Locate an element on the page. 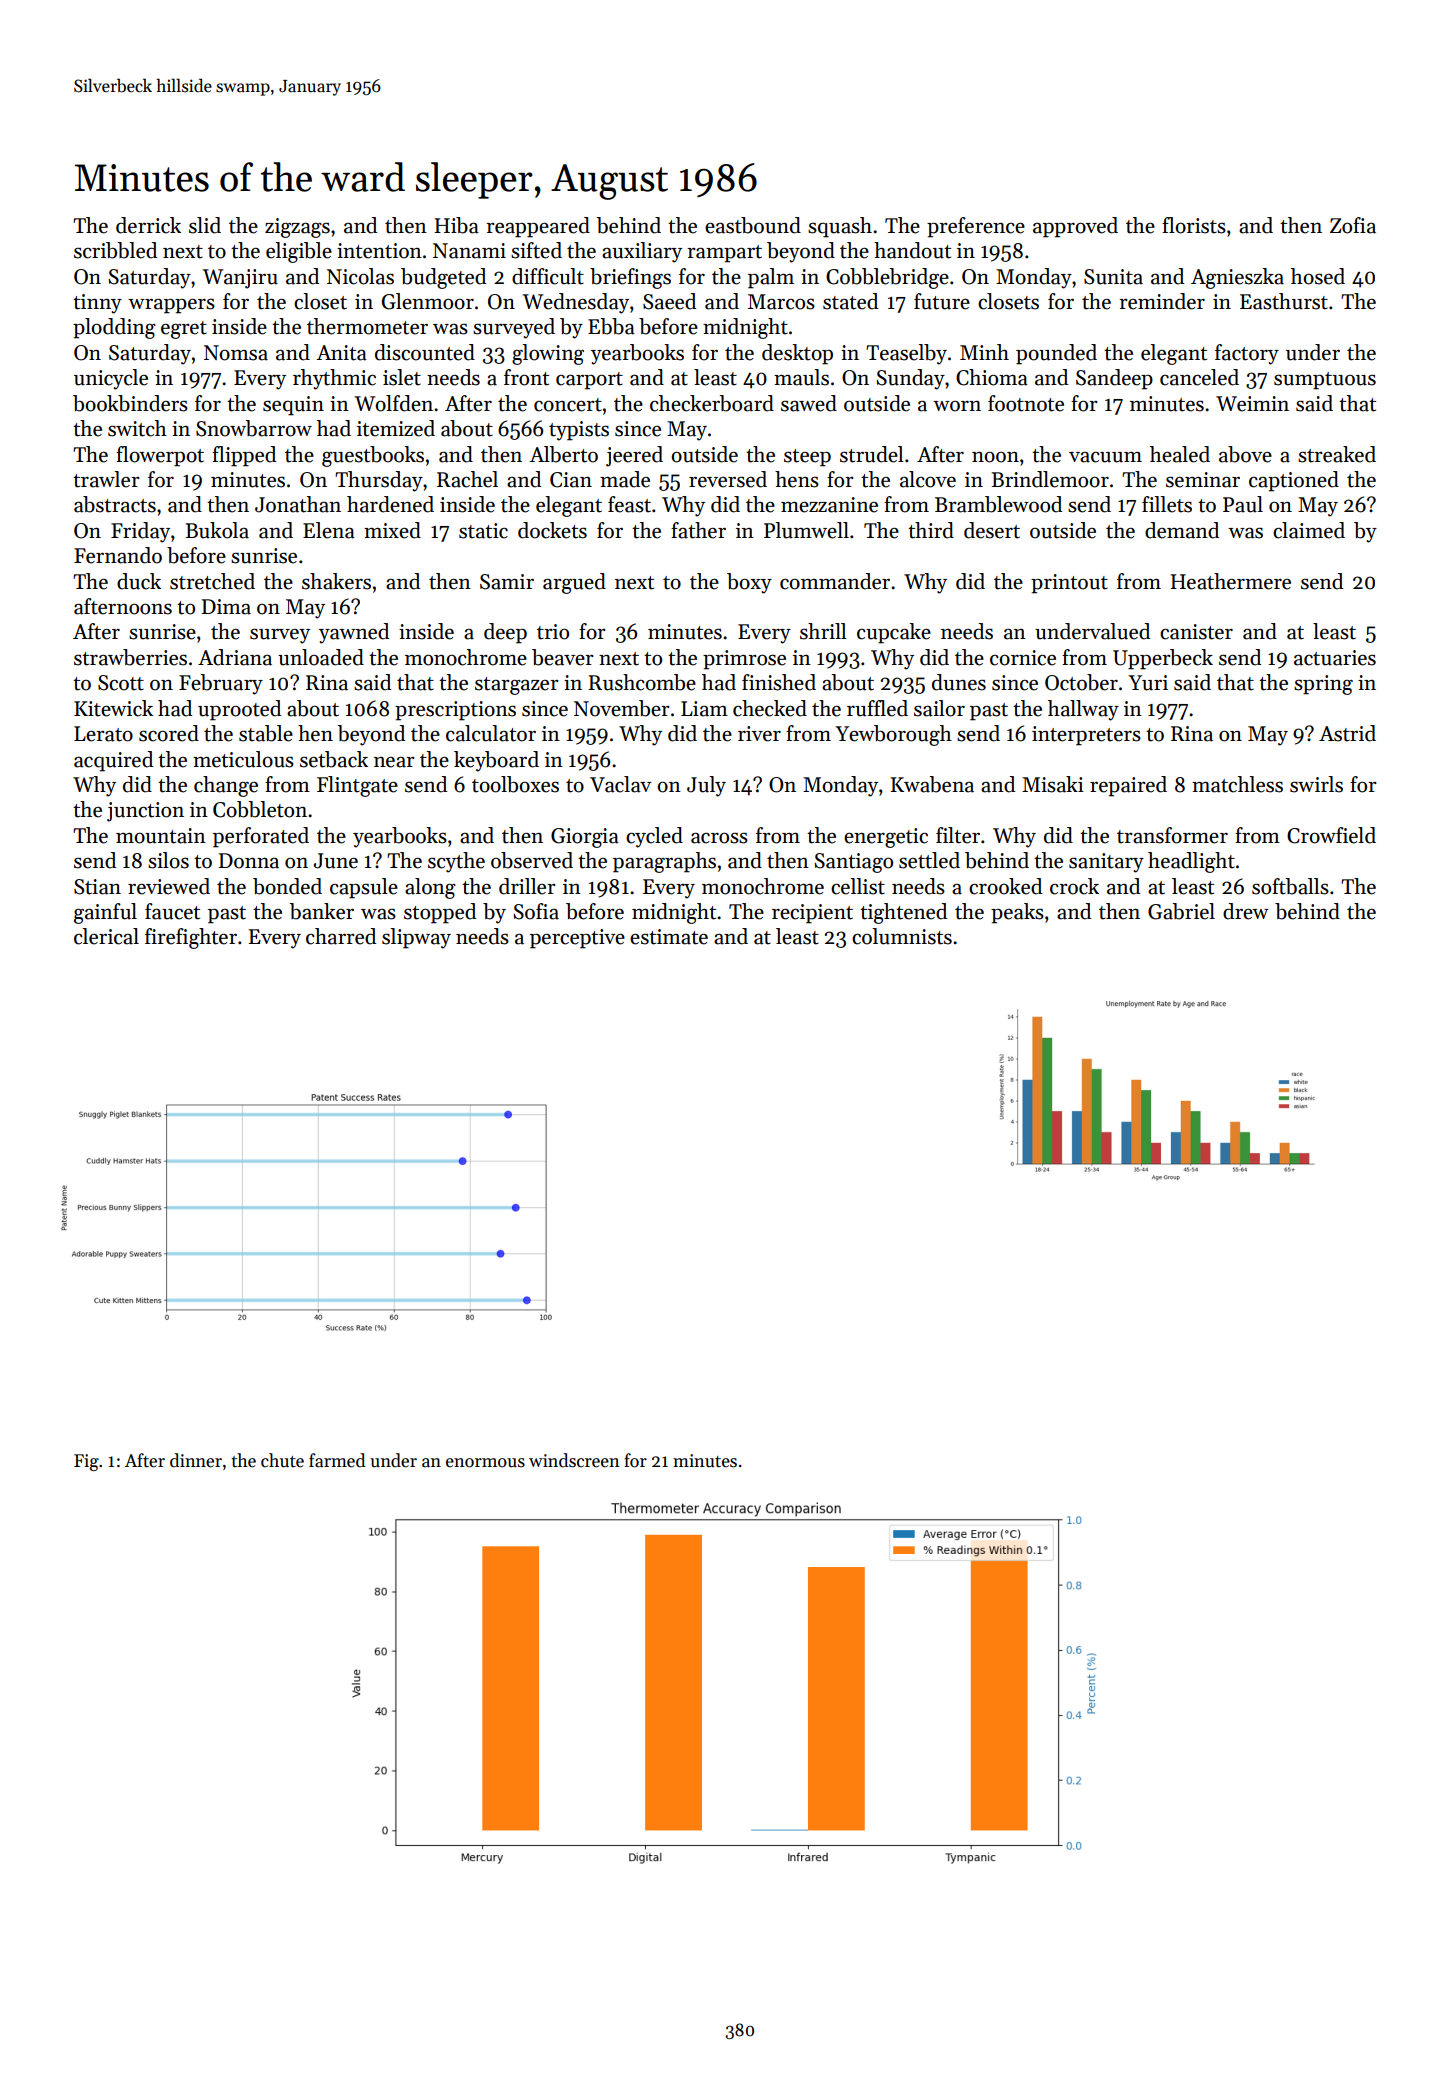 Image resolution: width=1450 pixels, height=2100 pixels. slid is located at coordinates (205, 225).
